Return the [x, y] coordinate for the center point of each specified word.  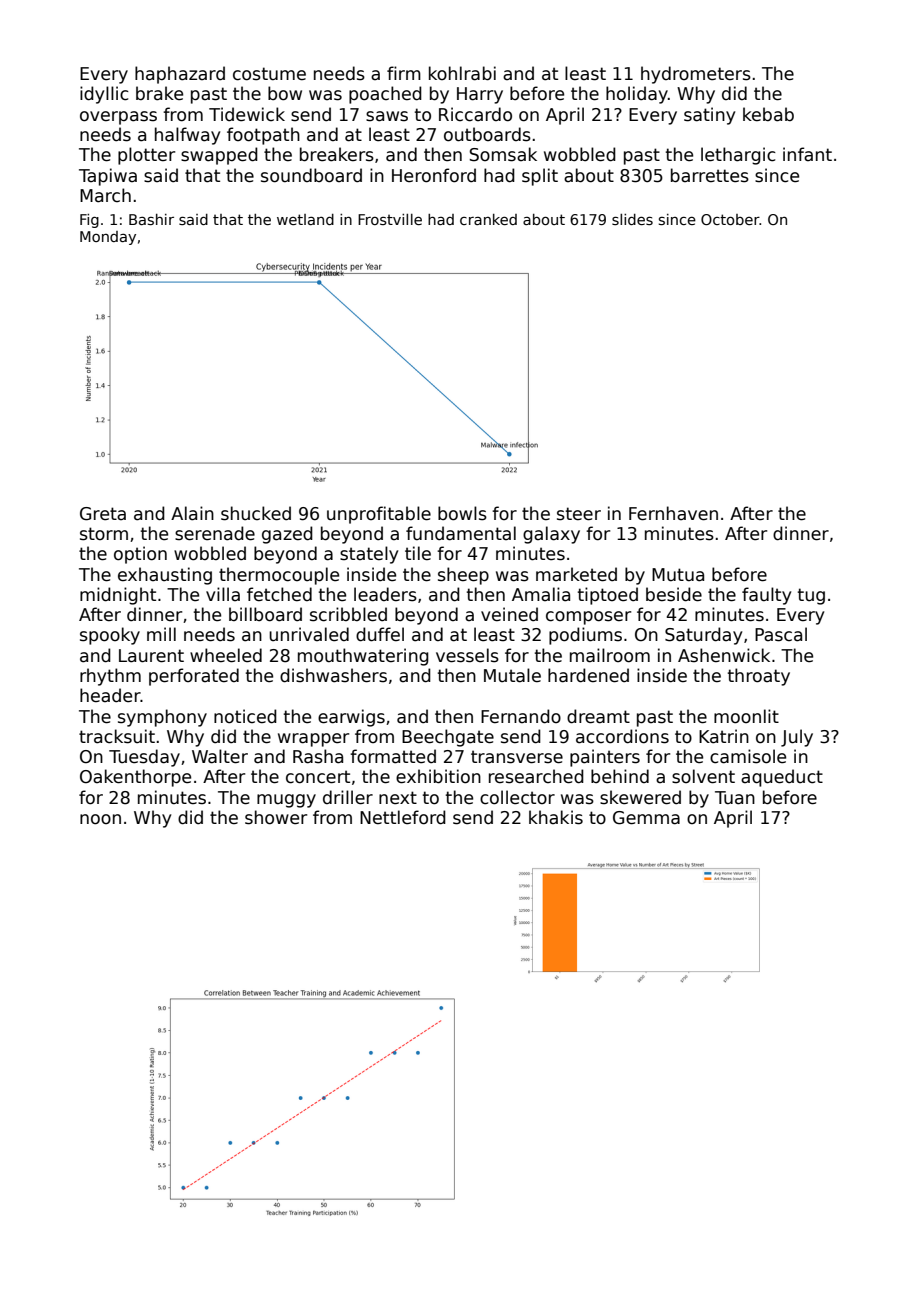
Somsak [503, 154]
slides [632, 219]
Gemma [646, 818]
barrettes [710, 175]
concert [318, 777]
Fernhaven [673, 513]
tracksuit [117, 736]
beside [674, 594]
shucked [256, 513]
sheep [463, 576]
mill [161, 634]
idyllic [104, 95]
